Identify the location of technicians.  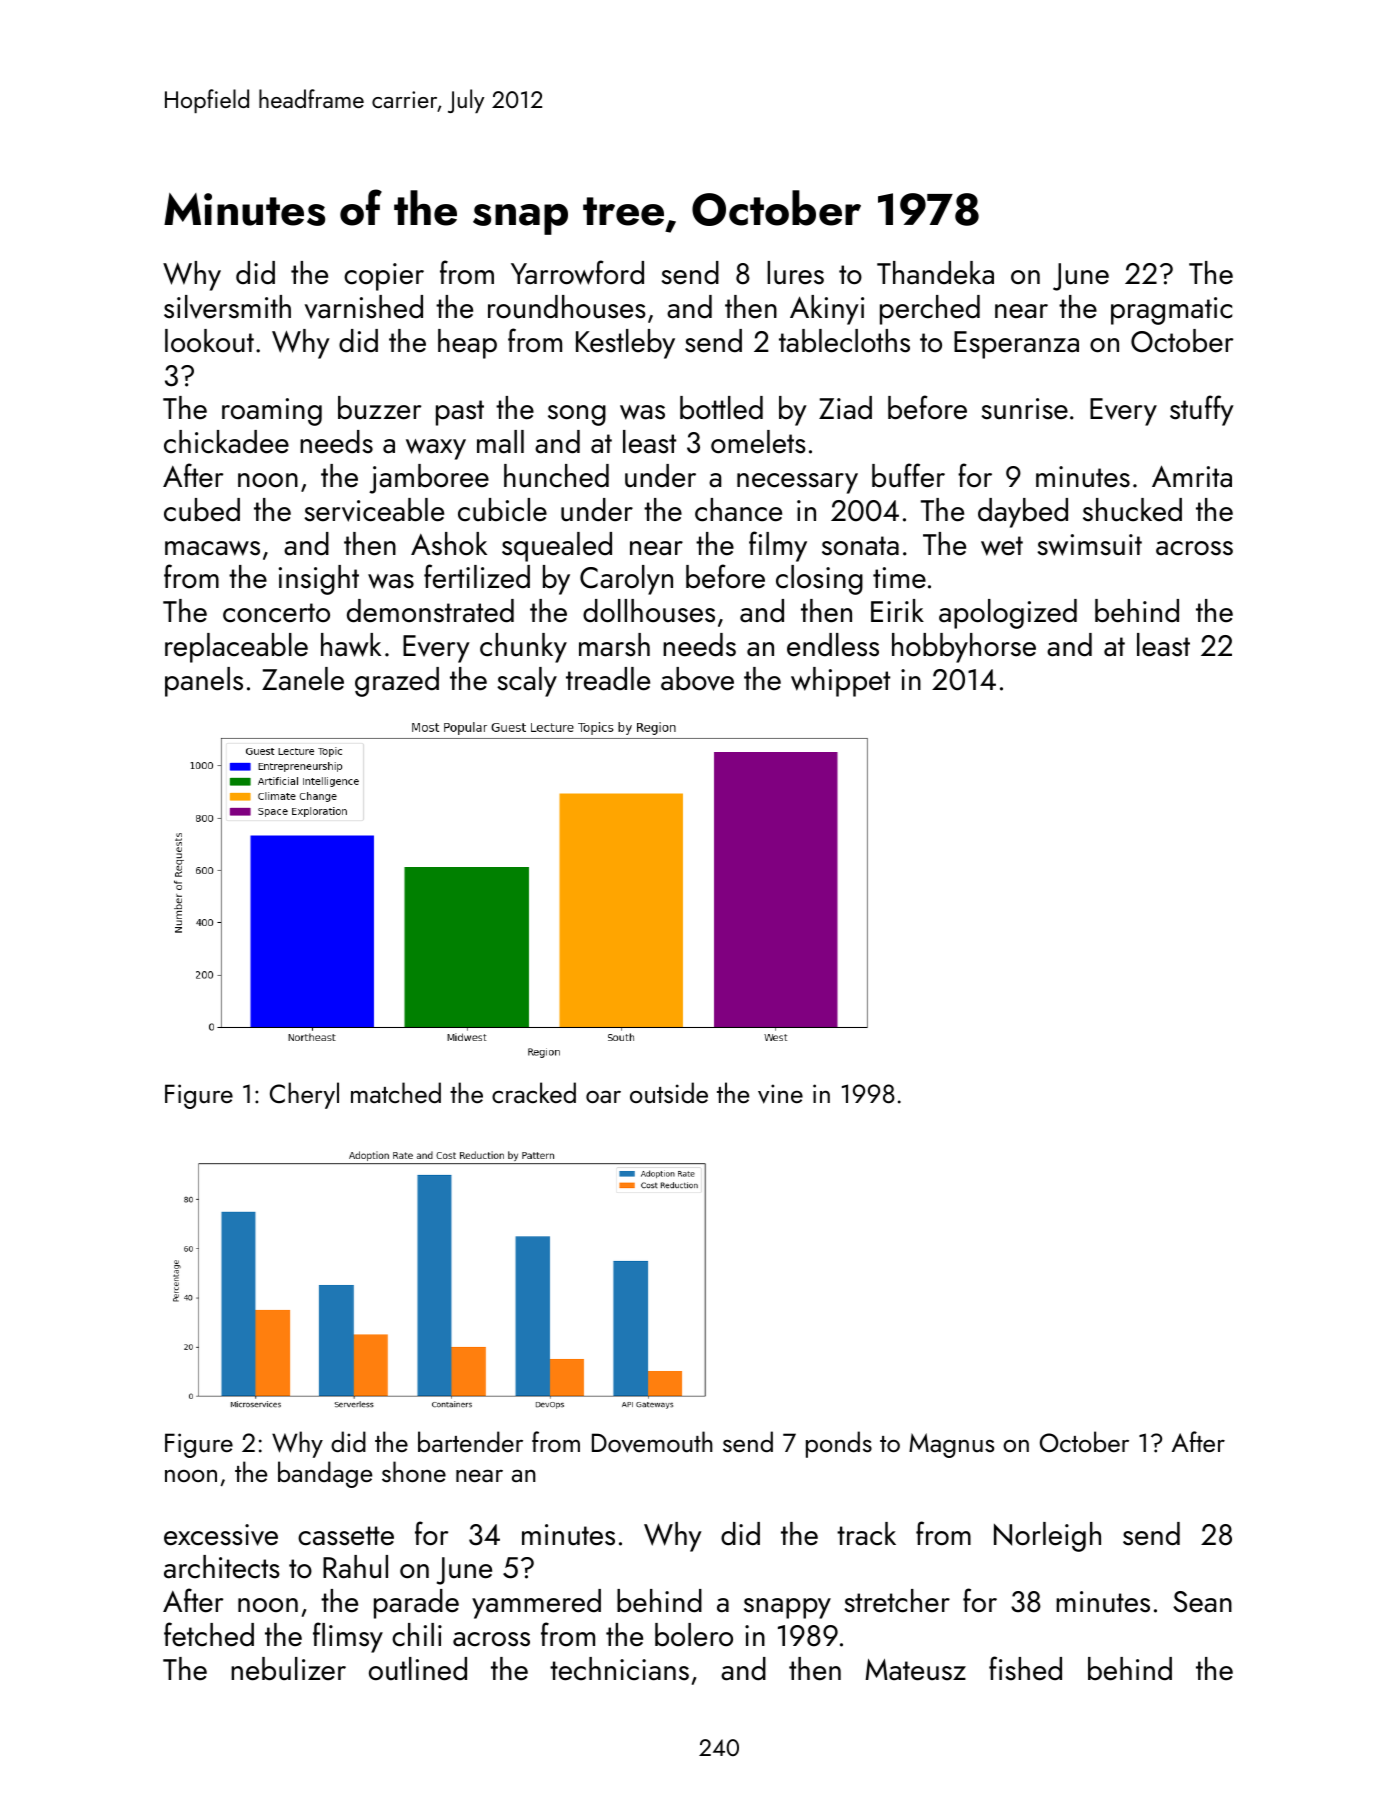
(619, 1669).
